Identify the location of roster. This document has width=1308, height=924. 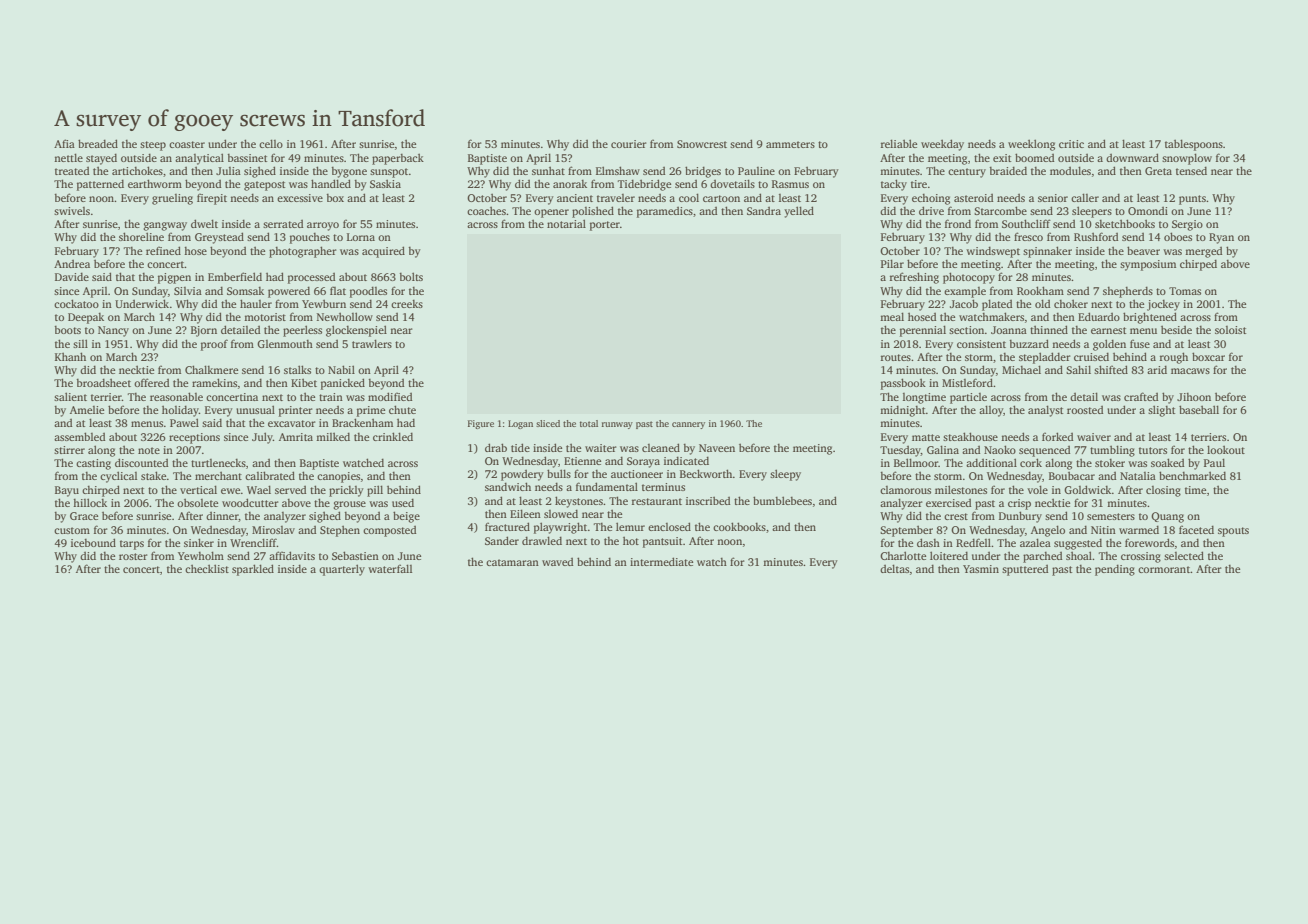
(133, 556).
